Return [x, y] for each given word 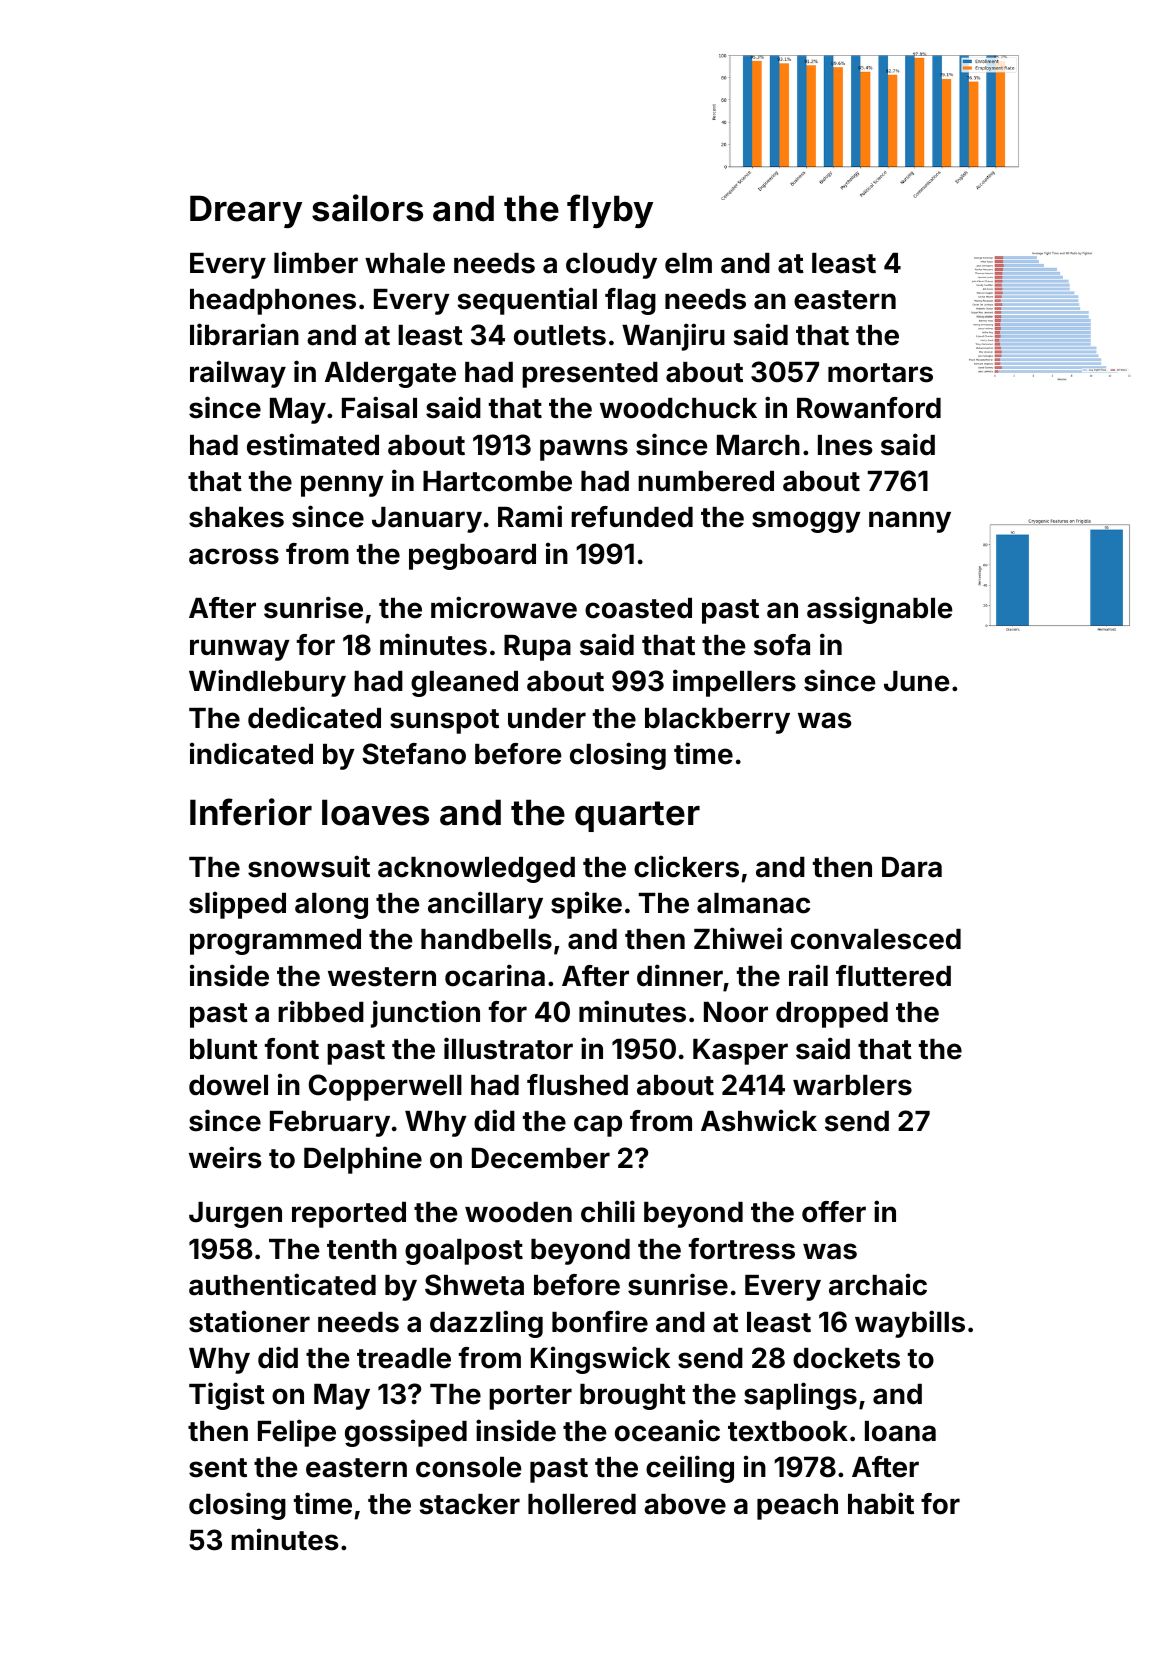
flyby [610, 211]
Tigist [227, 1396]
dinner [680, 975]
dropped [832, 1015]
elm [688, 263]
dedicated [314, 717]
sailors [367, 208]
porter [530, 1397]
